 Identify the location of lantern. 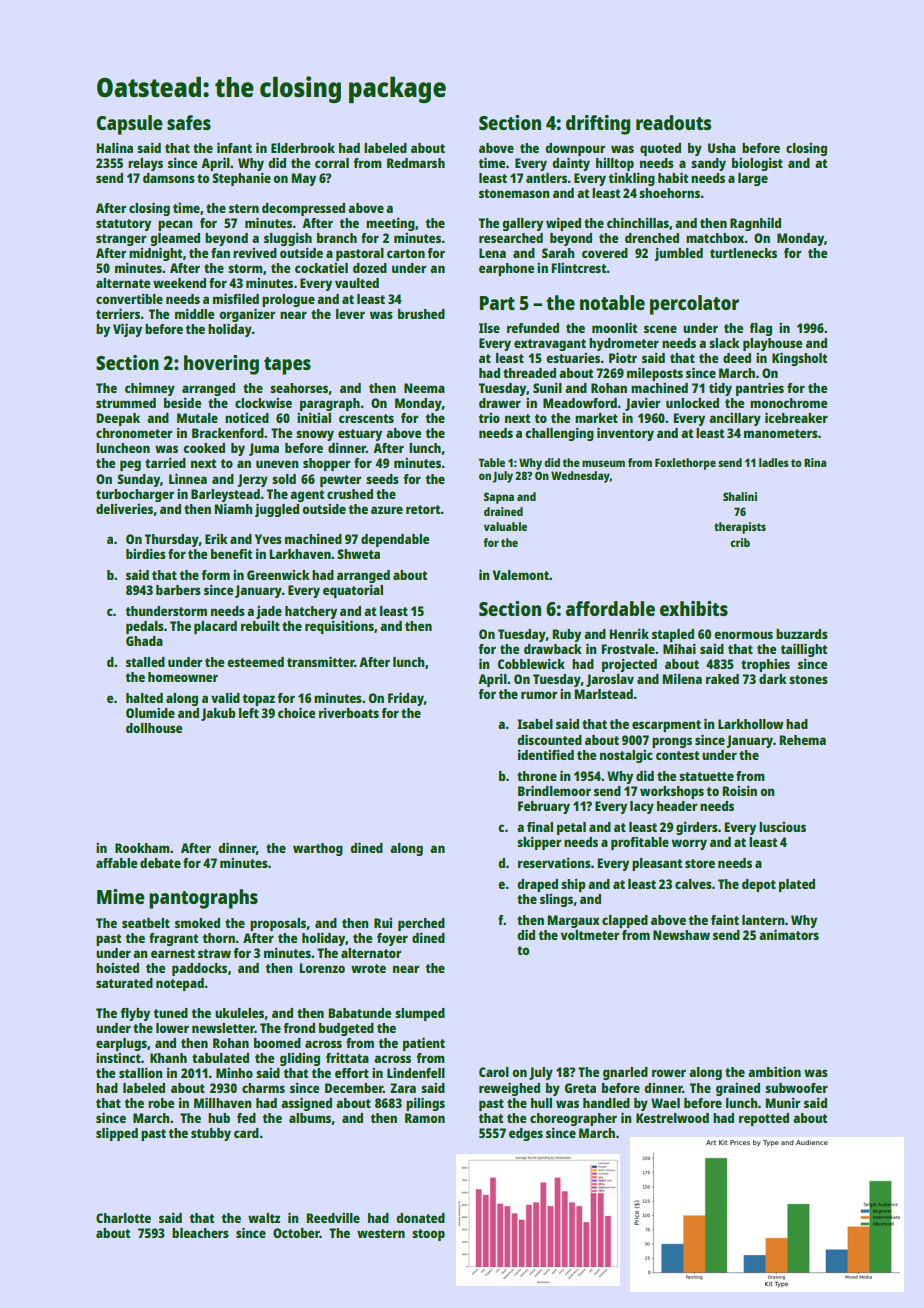
(763, 920).
